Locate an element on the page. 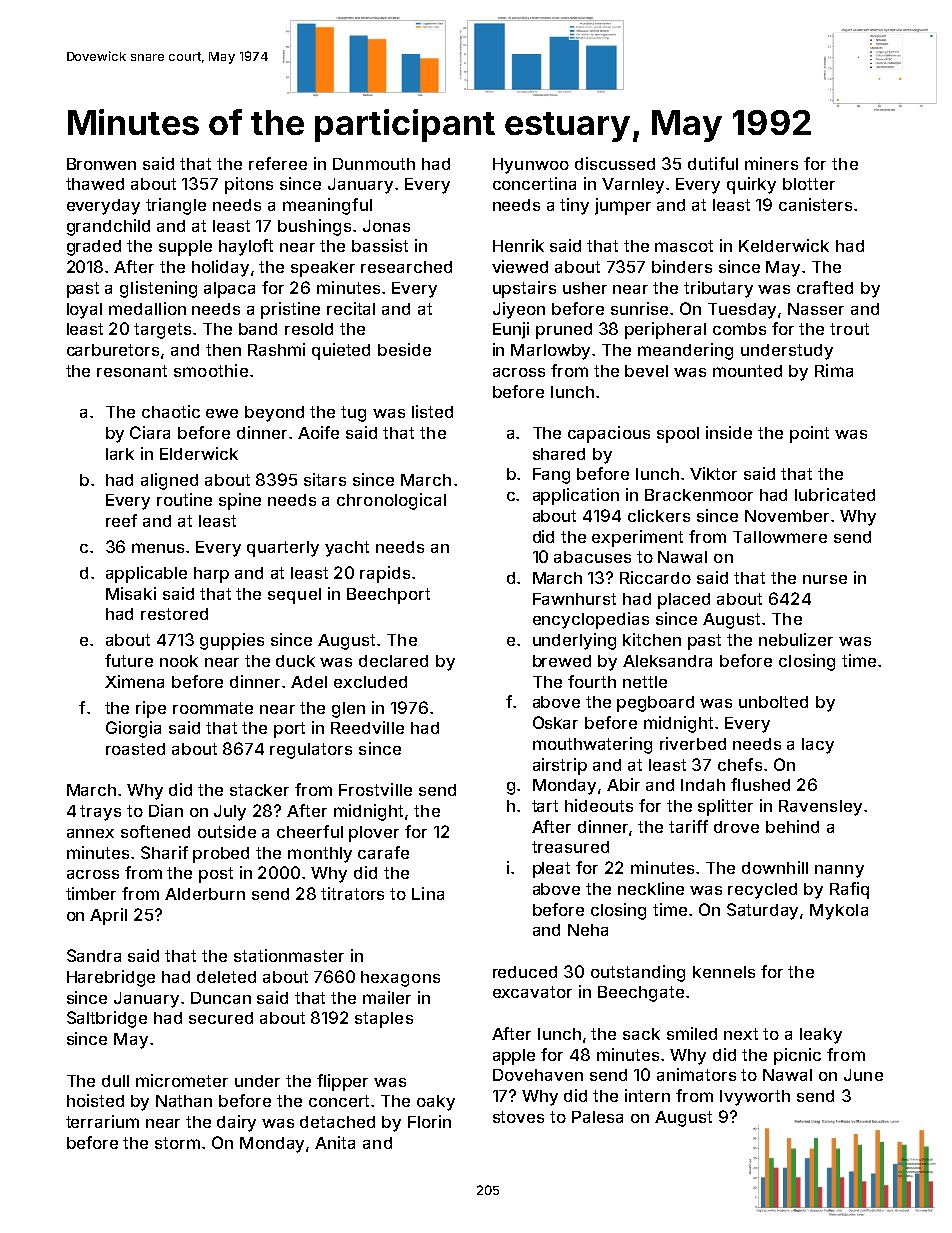 This image has width=952, height=1233. Nathan is located at coordinates (184, 1101).
